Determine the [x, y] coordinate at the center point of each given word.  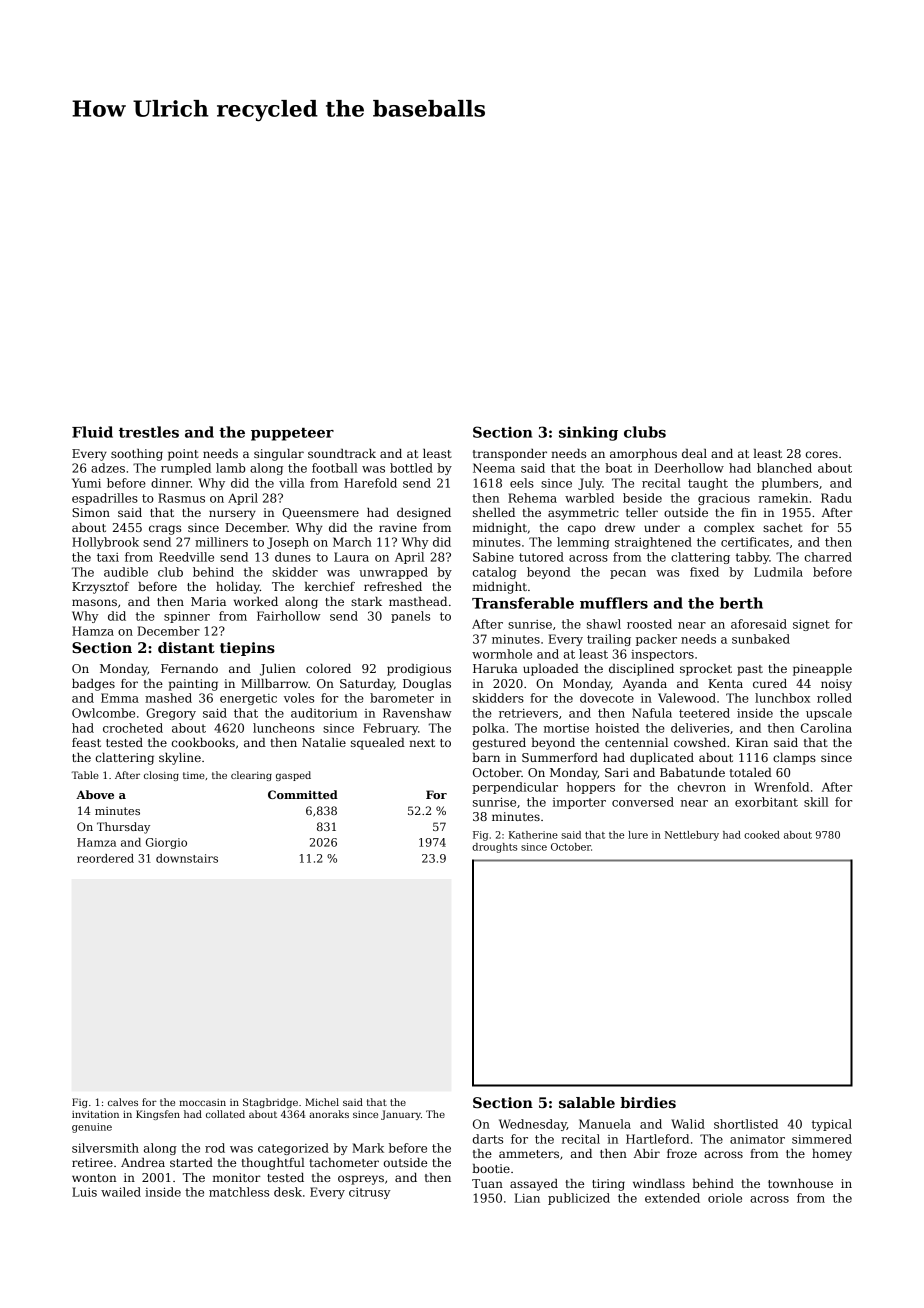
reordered [105, 858]
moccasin [202, 1102]
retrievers [528, 713]
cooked [762, 835]
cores [822, 454]
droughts [494, 848]
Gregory [171, 714]
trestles [149, 432]
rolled [834, 698]
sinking [588, 433]
